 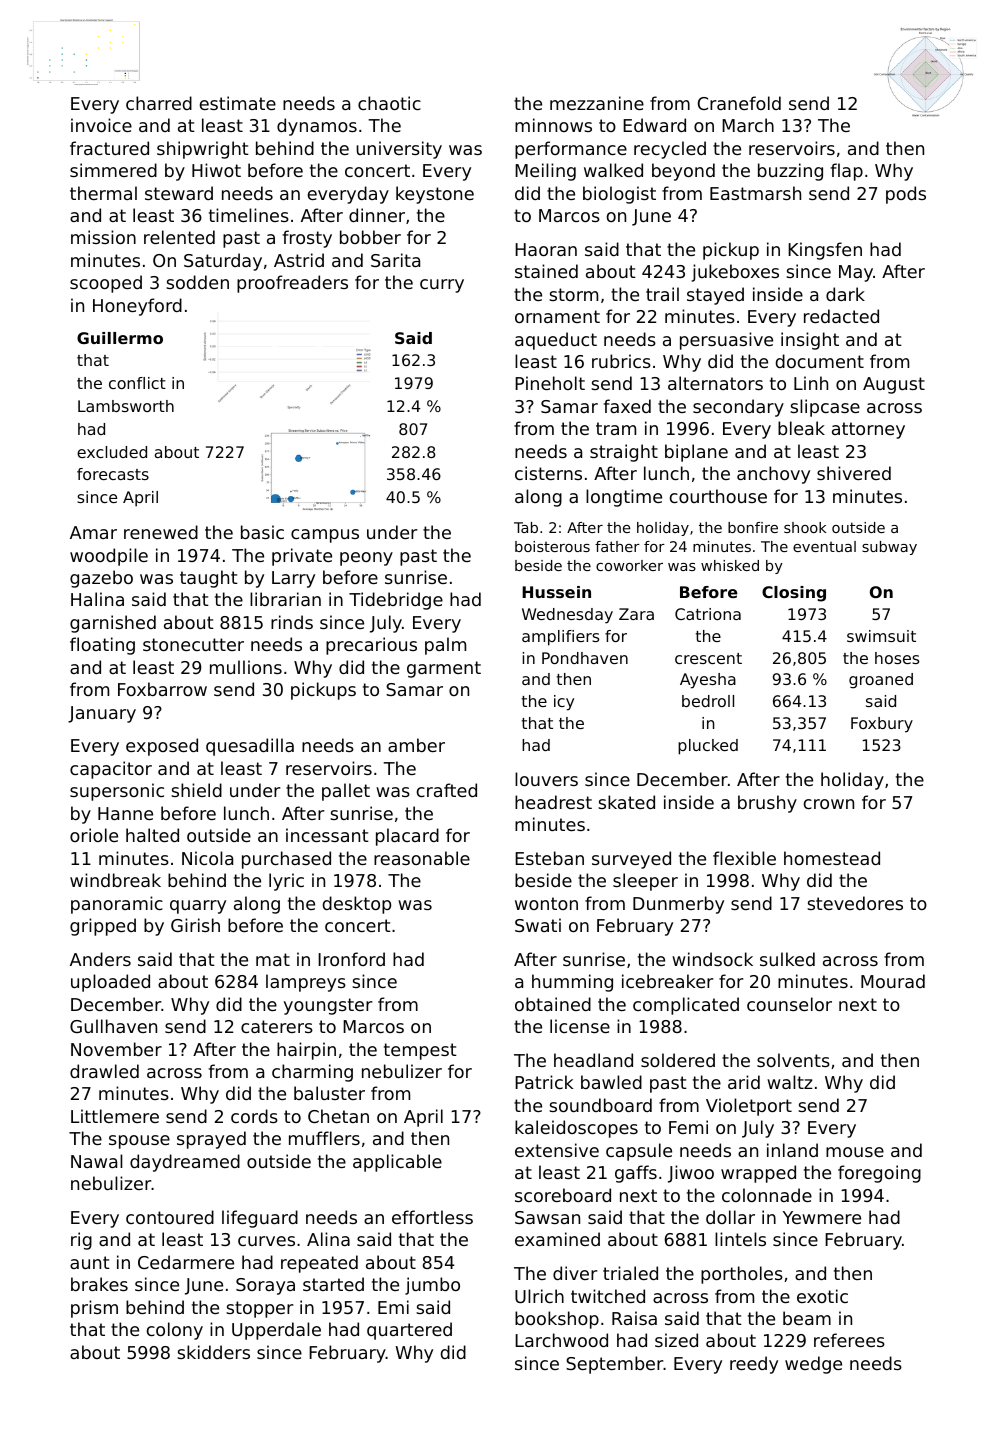 What do you see at coordinates (544, 1082) in the document?
I see `Patrick` at bounding box center [544, 1082].
